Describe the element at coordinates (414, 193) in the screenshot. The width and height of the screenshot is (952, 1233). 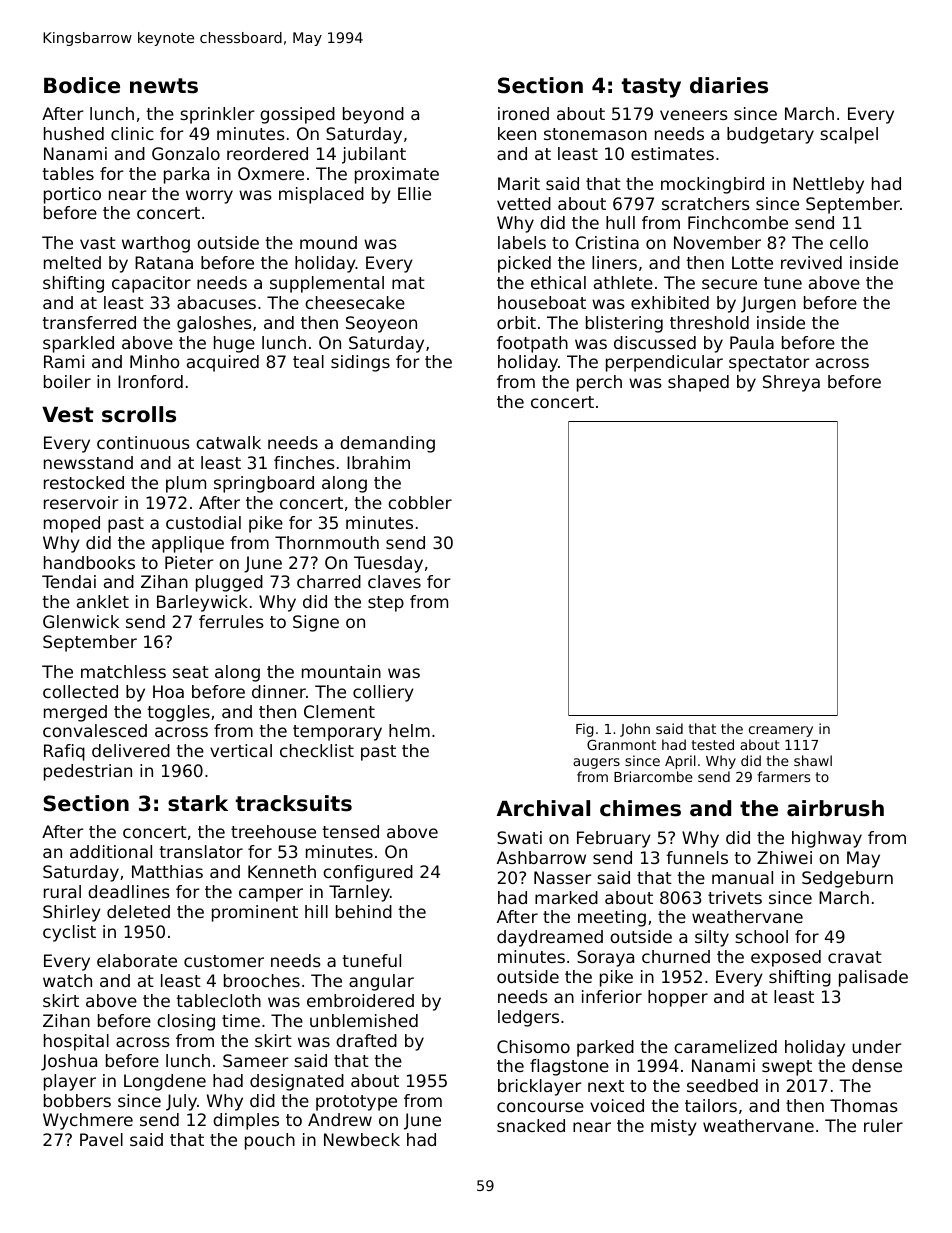
I see `Ellie` at that location.
